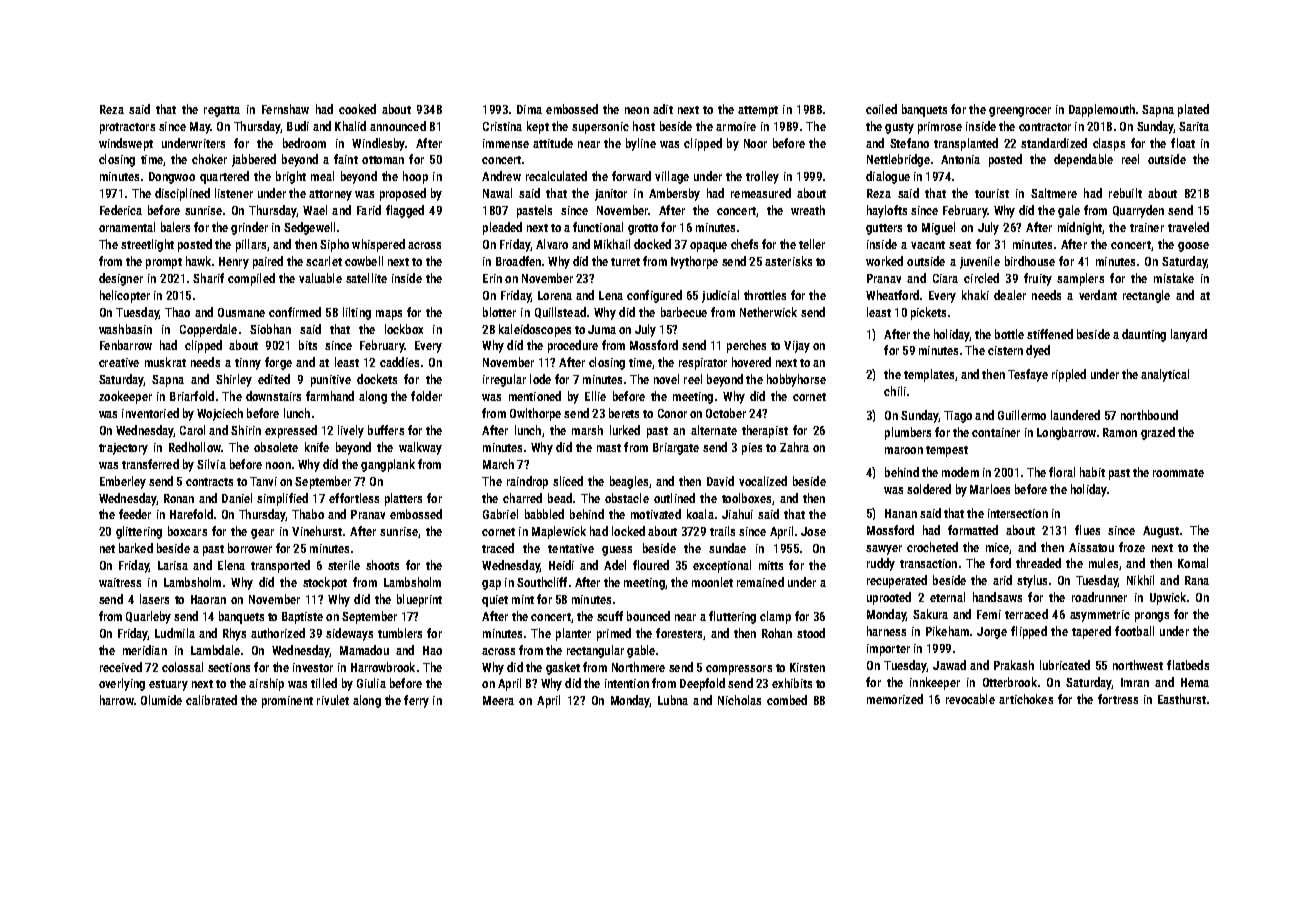 This screenshot has width=1308, height=924. I want to click on creative, so click(119, 362).
